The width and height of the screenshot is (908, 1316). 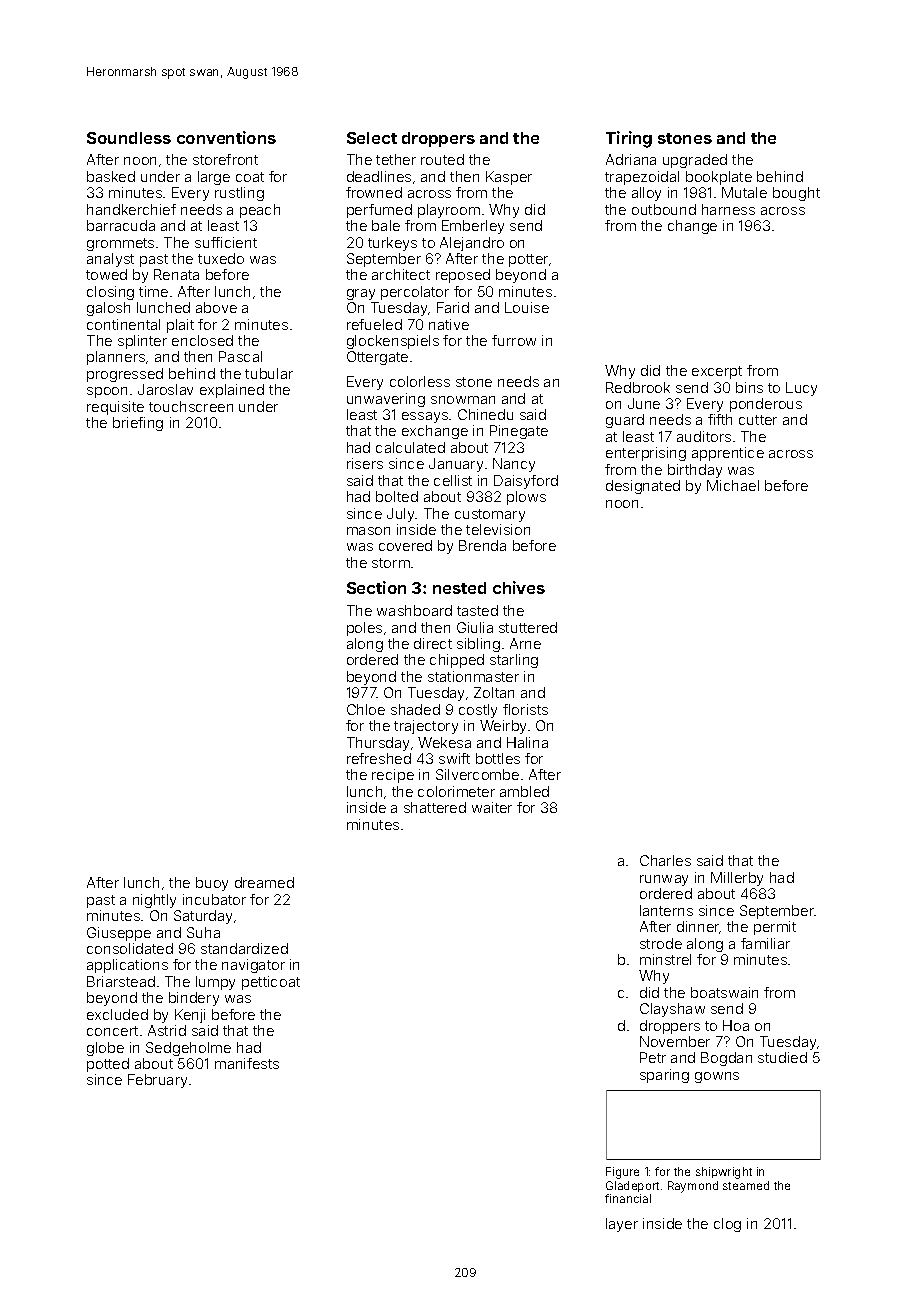 I want to click on conventions, so click(x=226, y=137).
